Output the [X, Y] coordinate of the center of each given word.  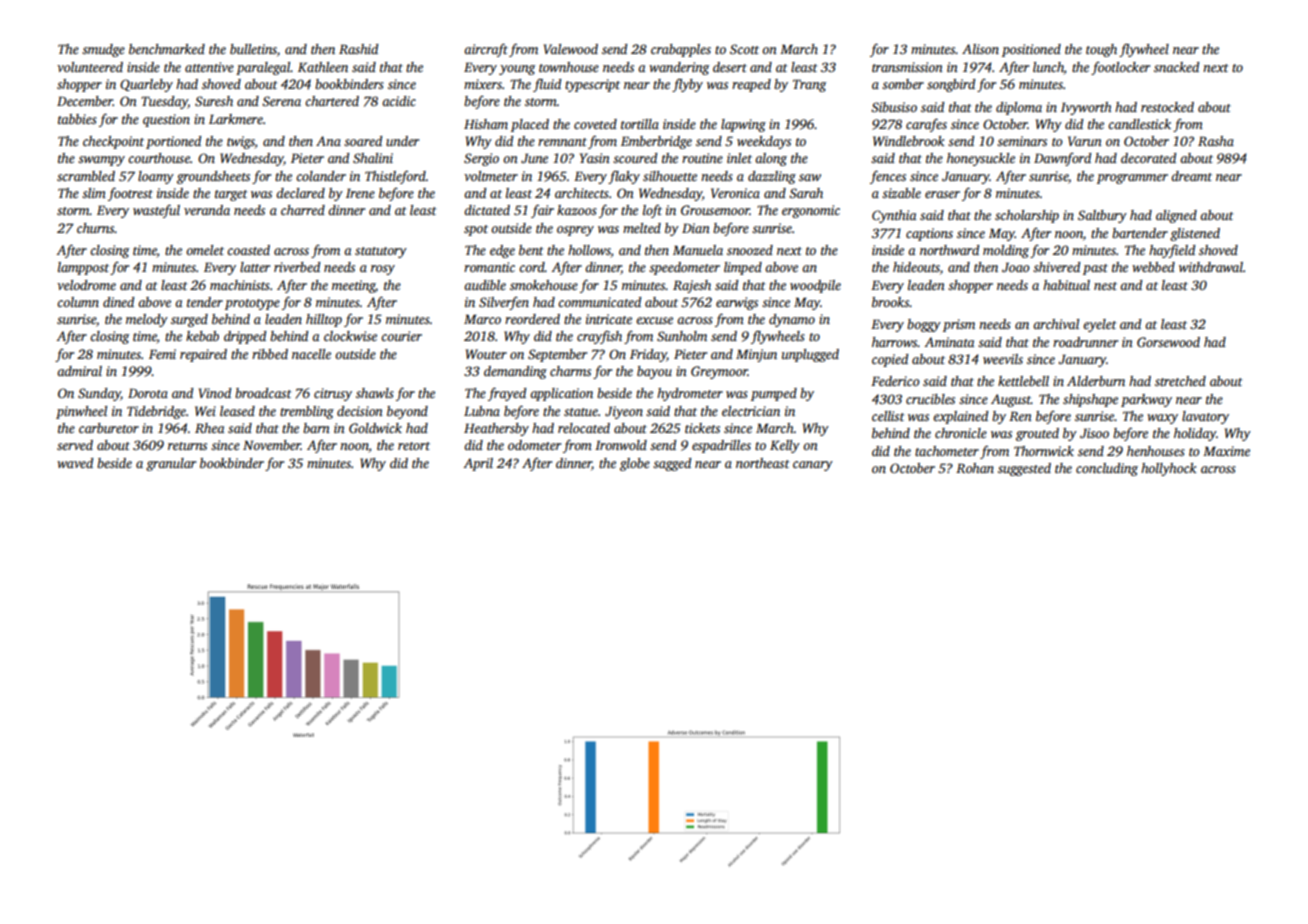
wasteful [156, 211]
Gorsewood [1168, 342]
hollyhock [1169, 469]
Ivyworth [1086, 108]
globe [635, 464]
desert [730, 67]
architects [582, 193]
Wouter [486, 354]
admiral [79, 371]
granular [171, 464]
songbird [951, 85]
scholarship [1027, 216]
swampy [101, 161]
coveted [595, 124]
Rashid [358, 49]
